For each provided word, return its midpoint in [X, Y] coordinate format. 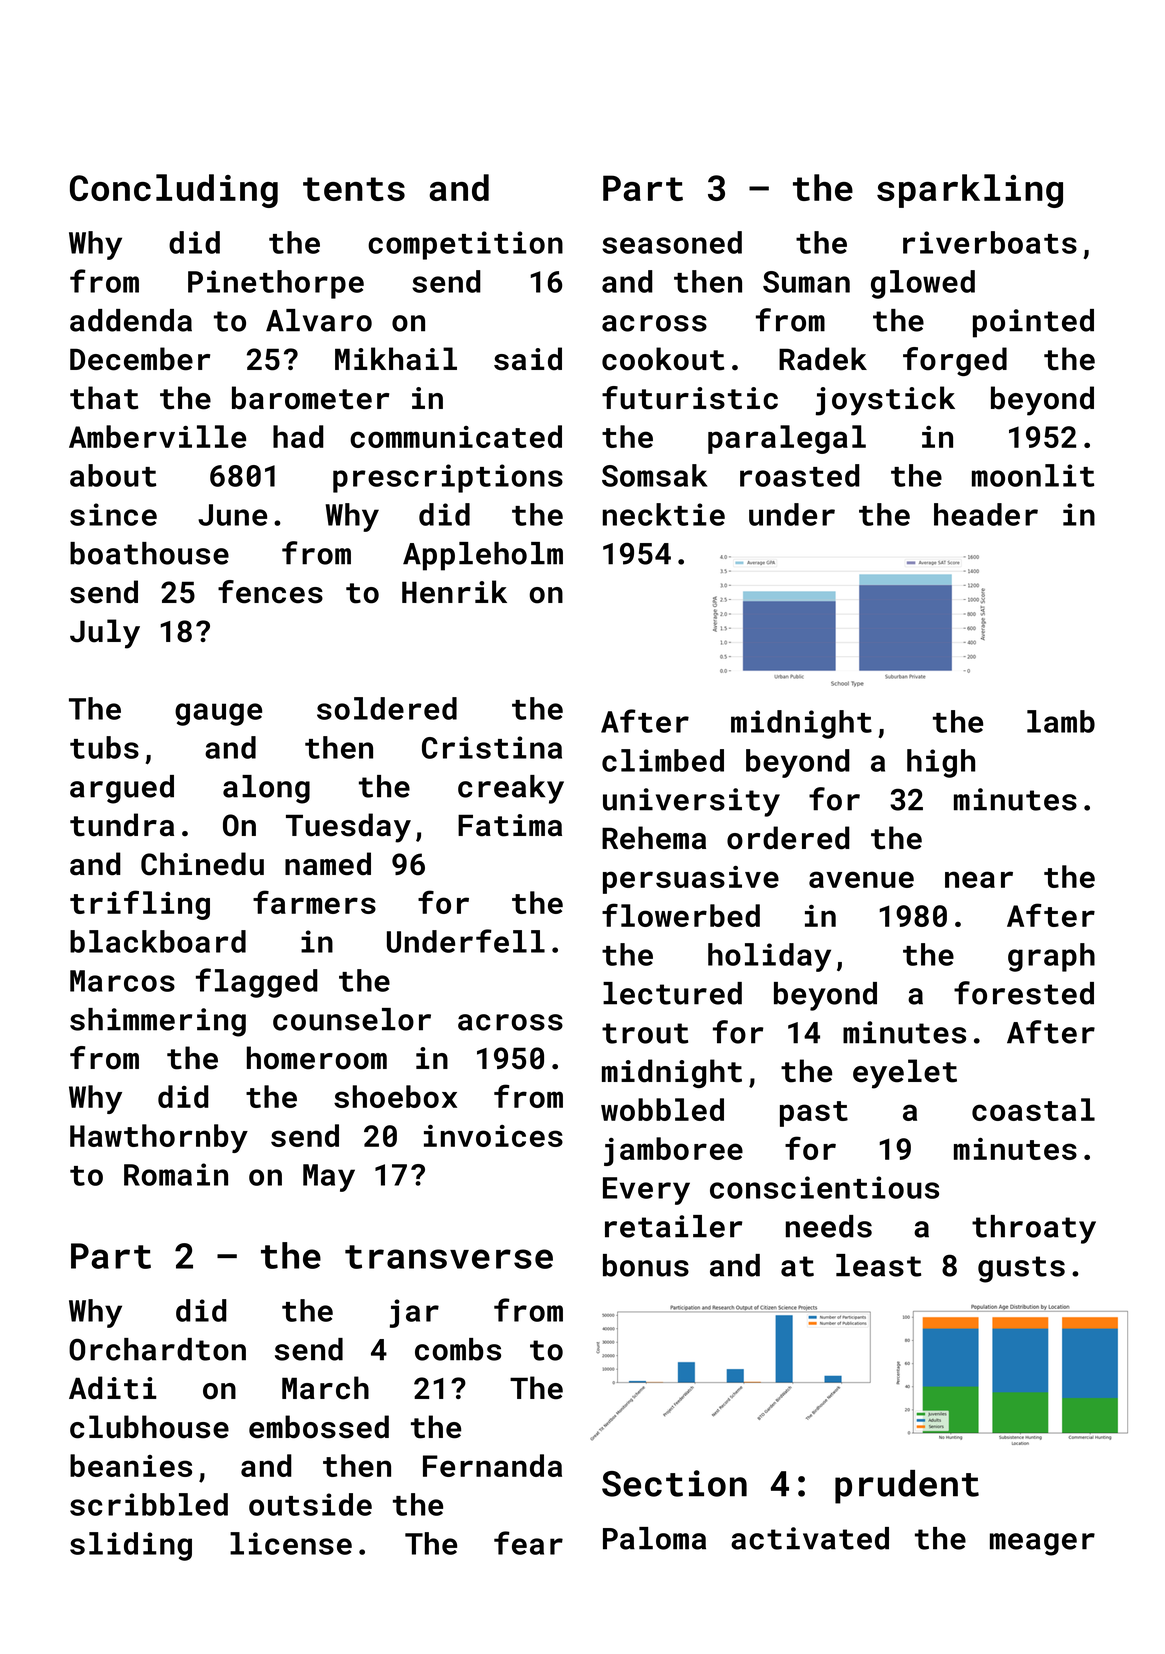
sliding [131, 1546]
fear [528, 1543]
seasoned [672, 242]
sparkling [970, 191]
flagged [257, 983]
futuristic [690, 398]
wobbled [662, 1109]
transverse [449, 1257]
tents [354, 189]
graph [1051, 957]
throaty [1034, 1229]
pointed [1033, 323]
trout [645, 1033]
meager [1042, 1544]
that [104, 398]
